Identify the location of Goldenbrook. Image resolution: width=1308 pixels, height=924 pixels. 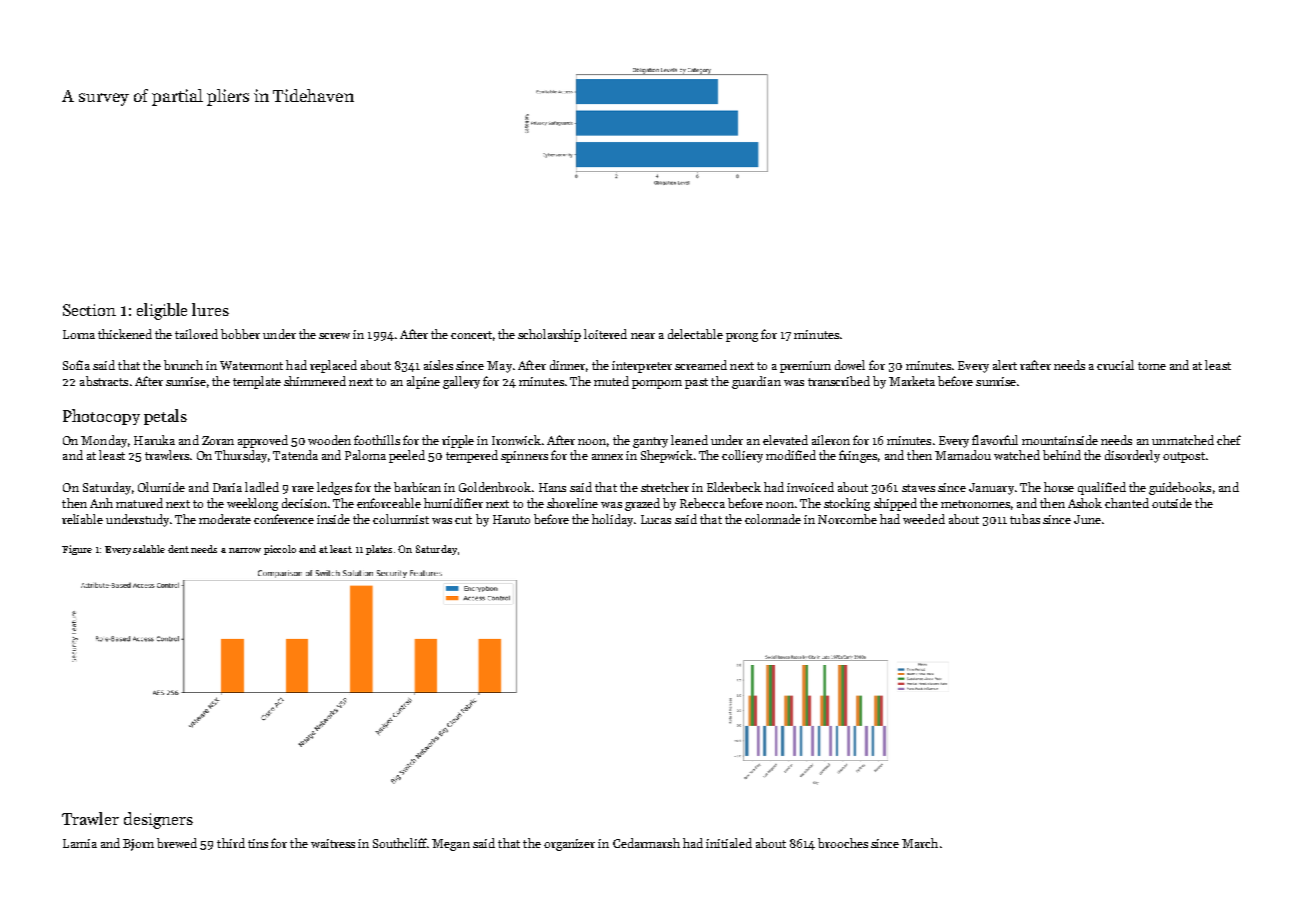
(495, 487).
